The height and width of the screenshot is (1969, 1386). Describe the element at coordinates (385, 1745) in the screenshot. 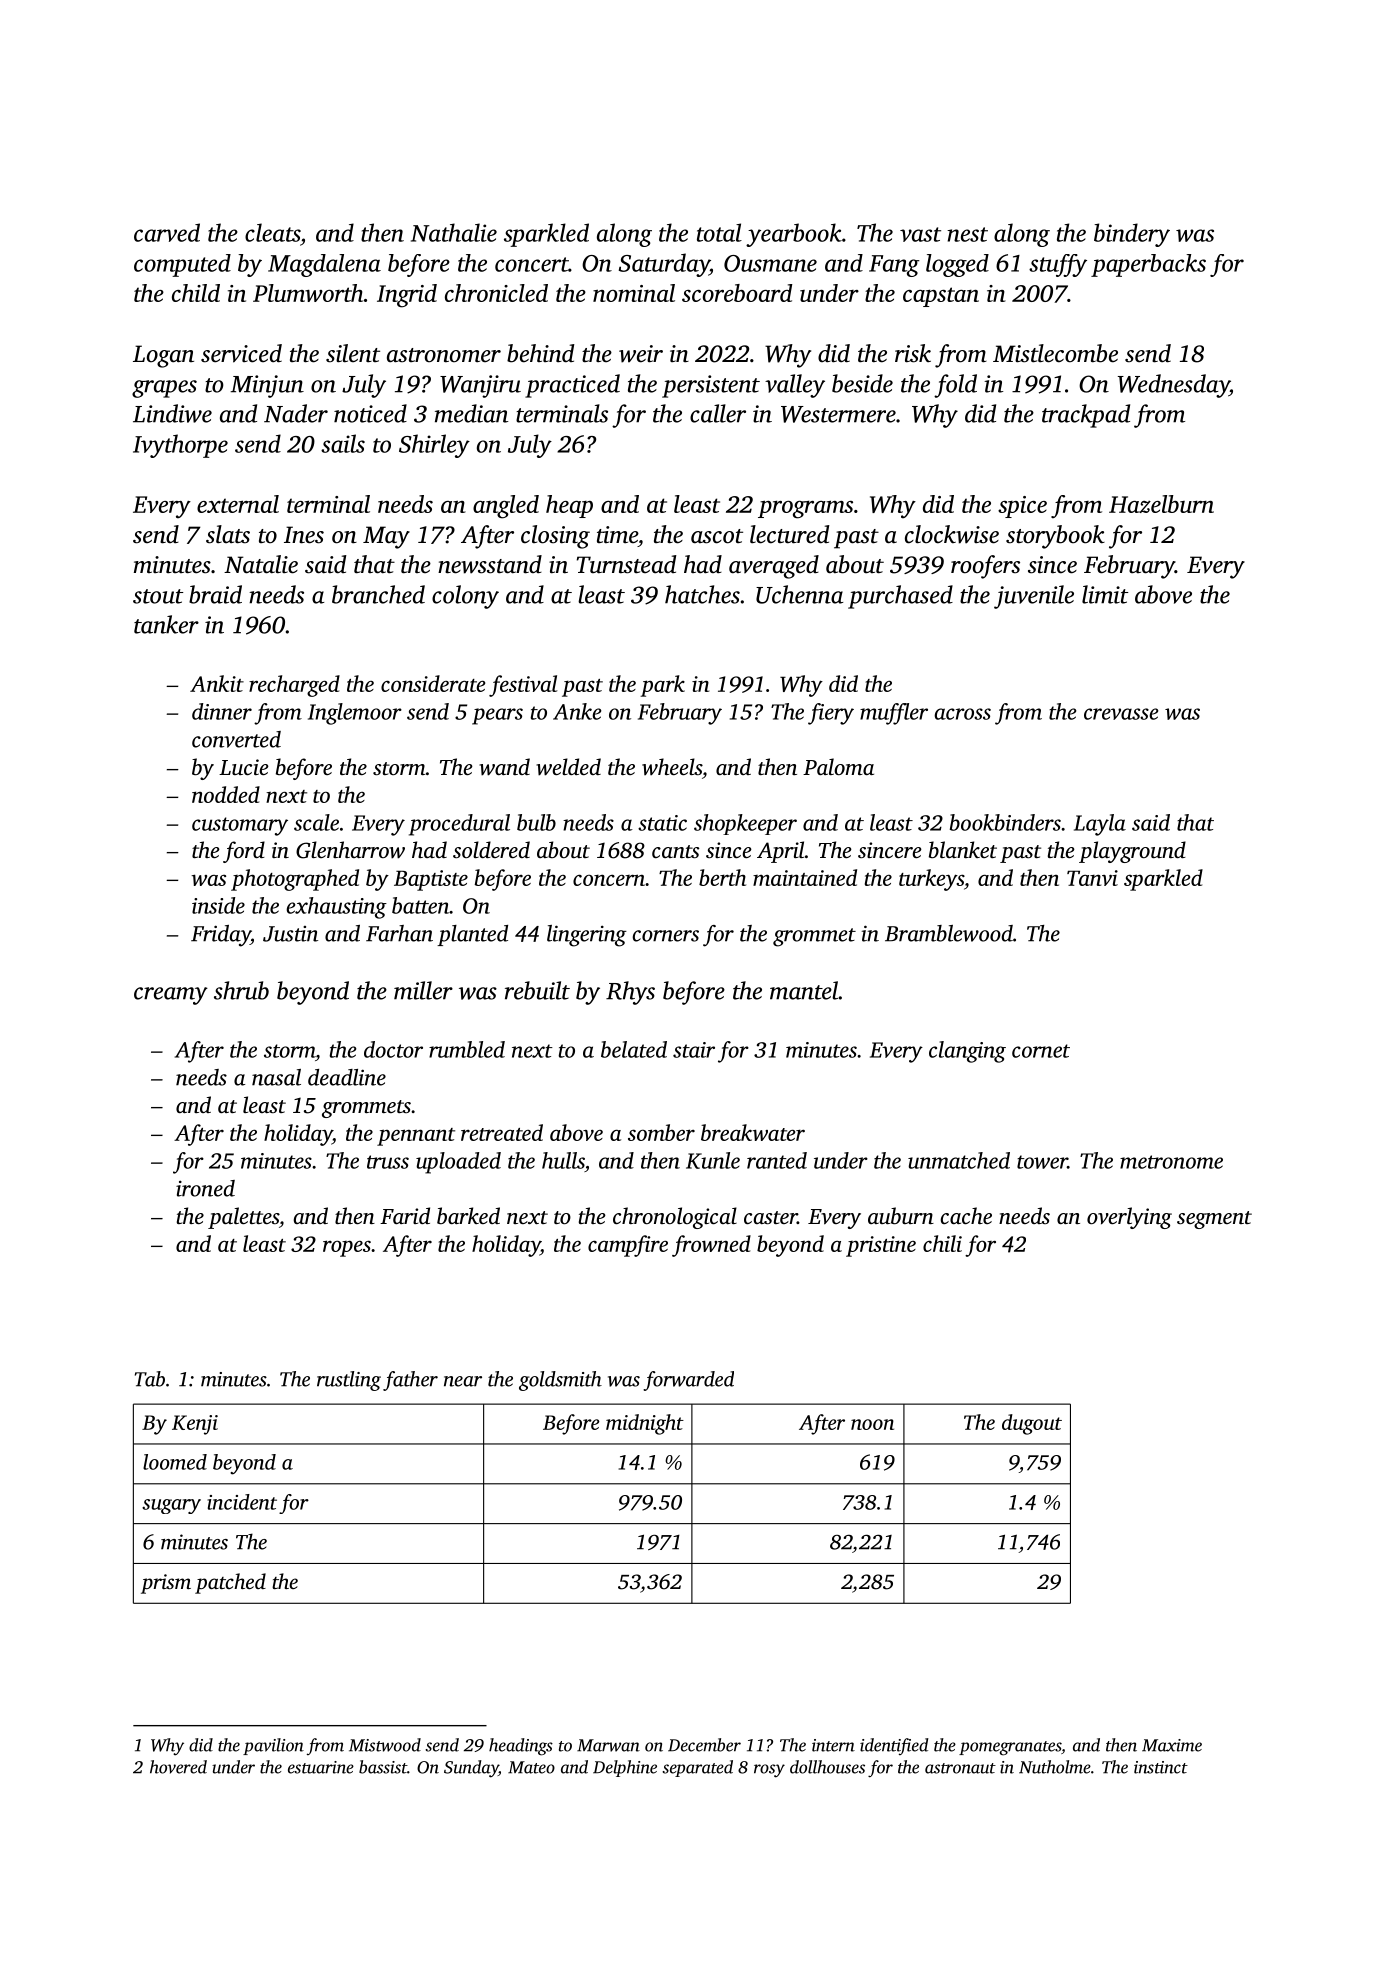

I see `Mistwood` at that location.
